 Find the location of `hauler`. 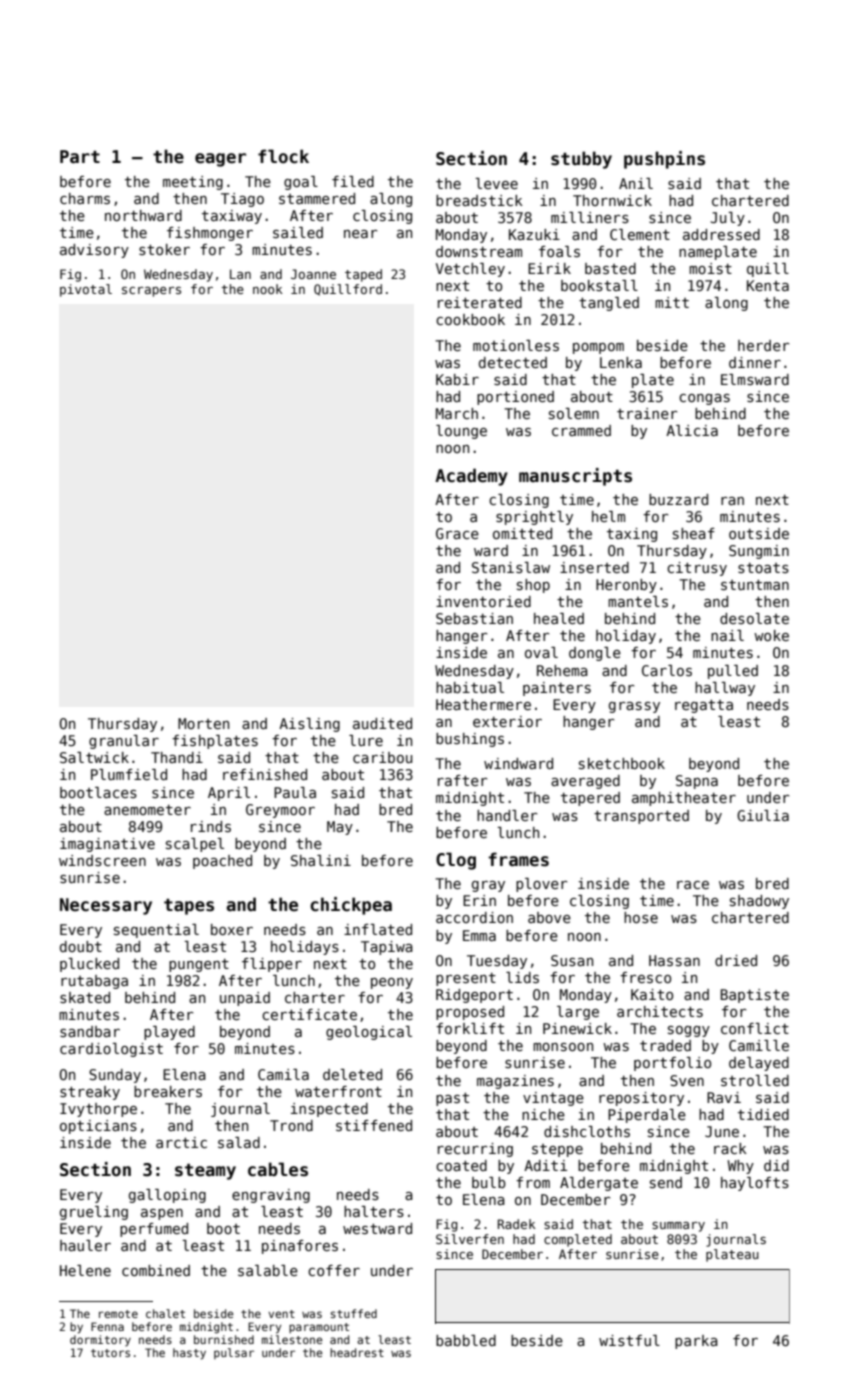

hauler is located at coordinates (85, 1245).
